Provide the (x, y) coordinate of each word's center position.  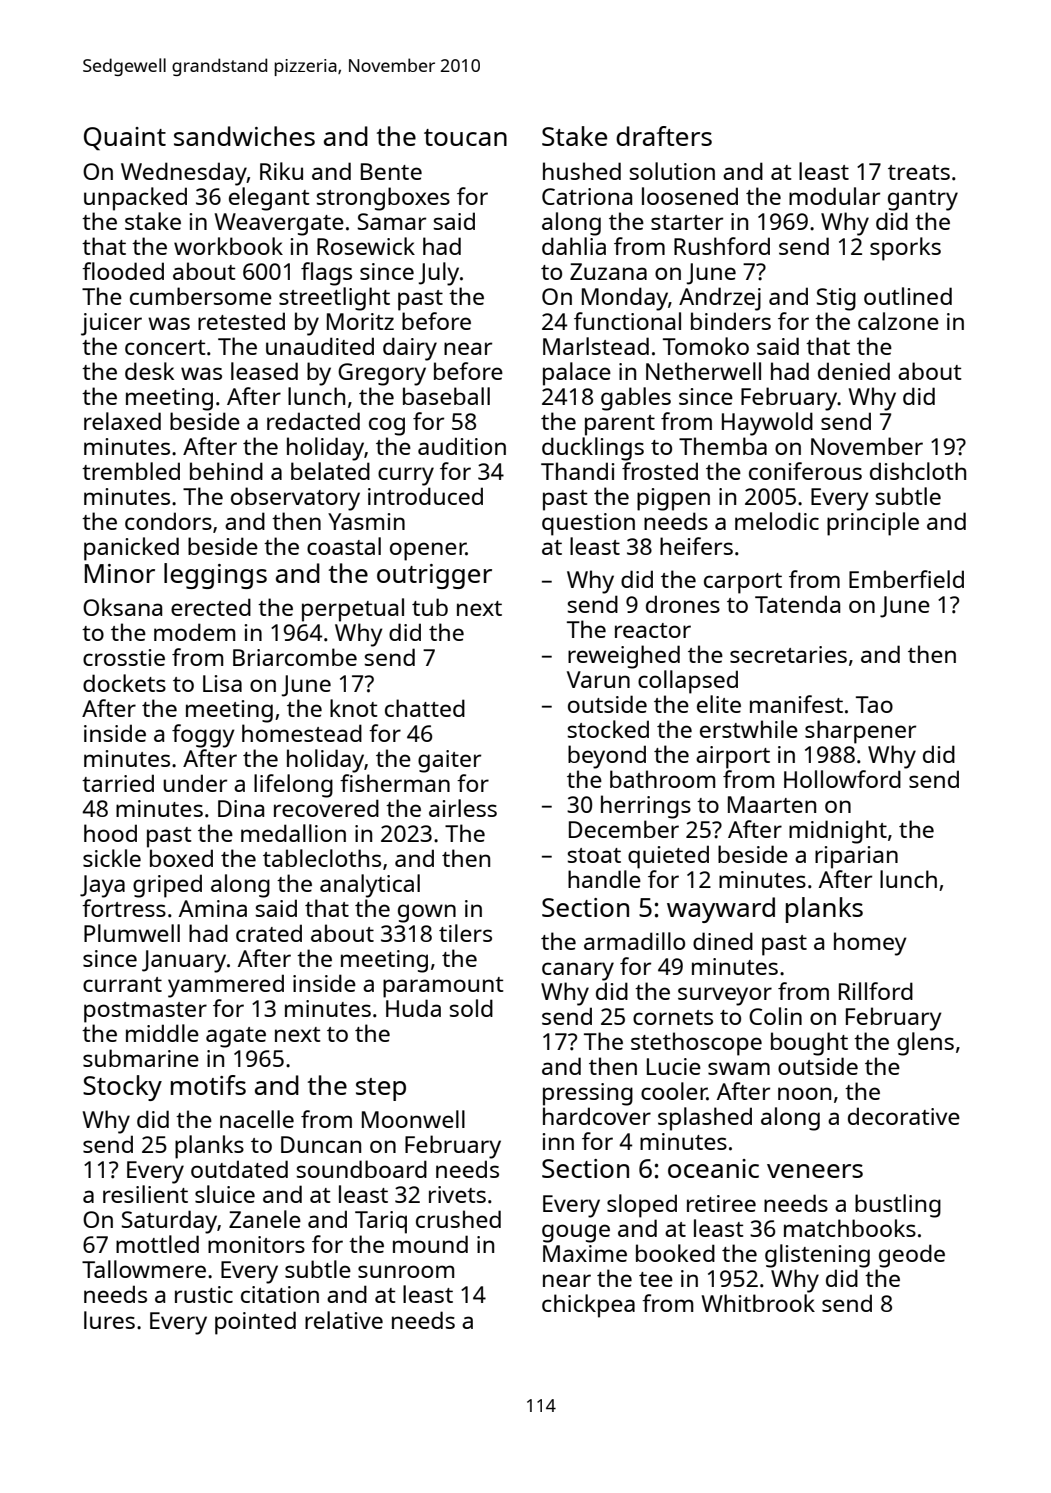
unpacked (135, 199)
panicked (131, 549)
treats (919, 172)
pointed (255, 1323)
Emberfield (906, 579)
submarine (141, 1058)
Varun (598, 679)
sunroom (406, 1271)
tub (430, 607)
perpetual (353, 610)
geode (912, 1256)
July (439, 274)
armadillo (634, 941)
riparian (856, 857)
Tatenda (797, 604)
